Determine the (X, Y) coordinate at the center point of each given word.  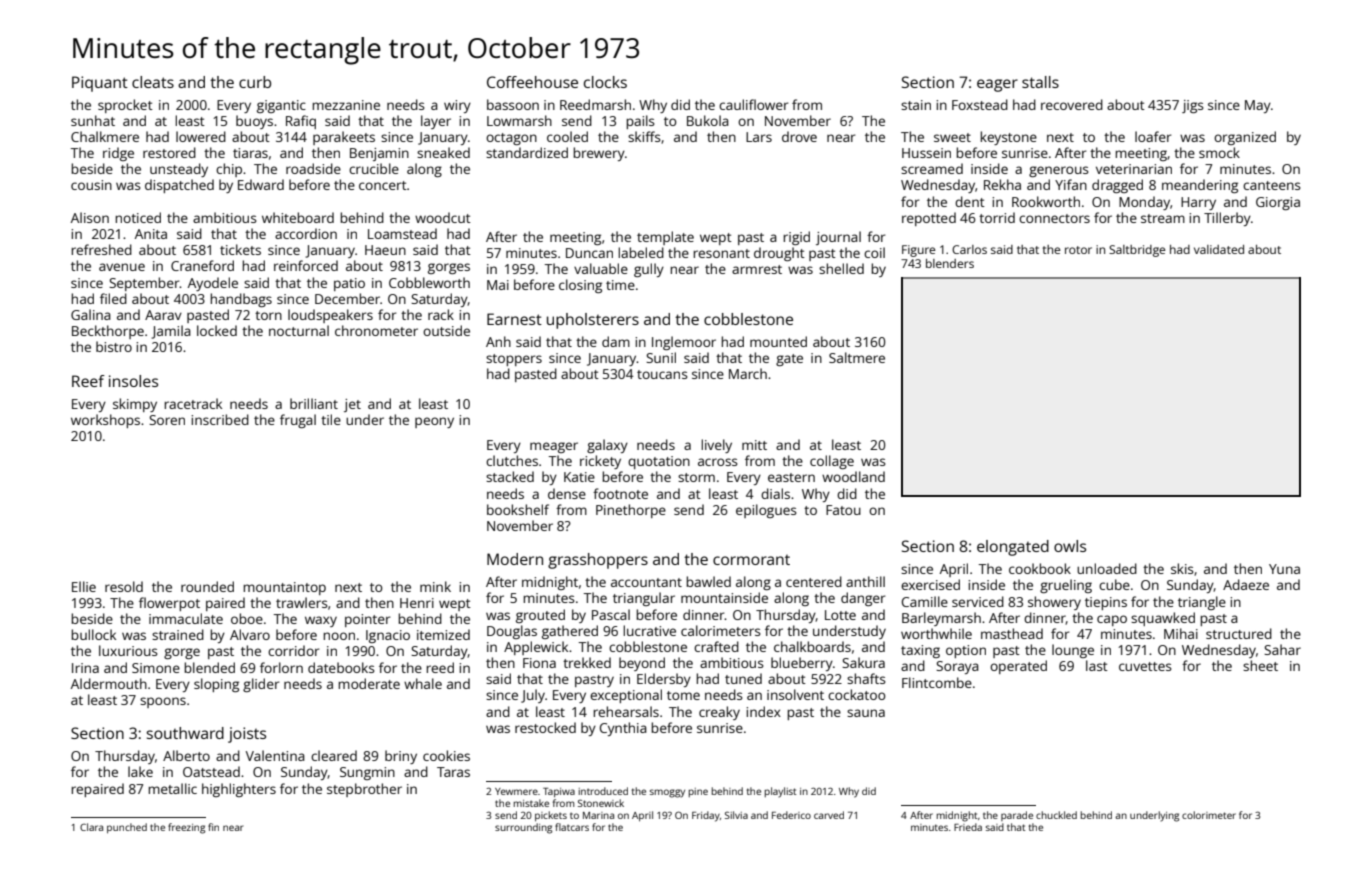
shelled (841, 268)
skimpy (135, 405)
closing (580, 286)
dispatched (179, 186)
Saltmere (857, 357)
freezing (186, 828)
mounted (778, 341)
